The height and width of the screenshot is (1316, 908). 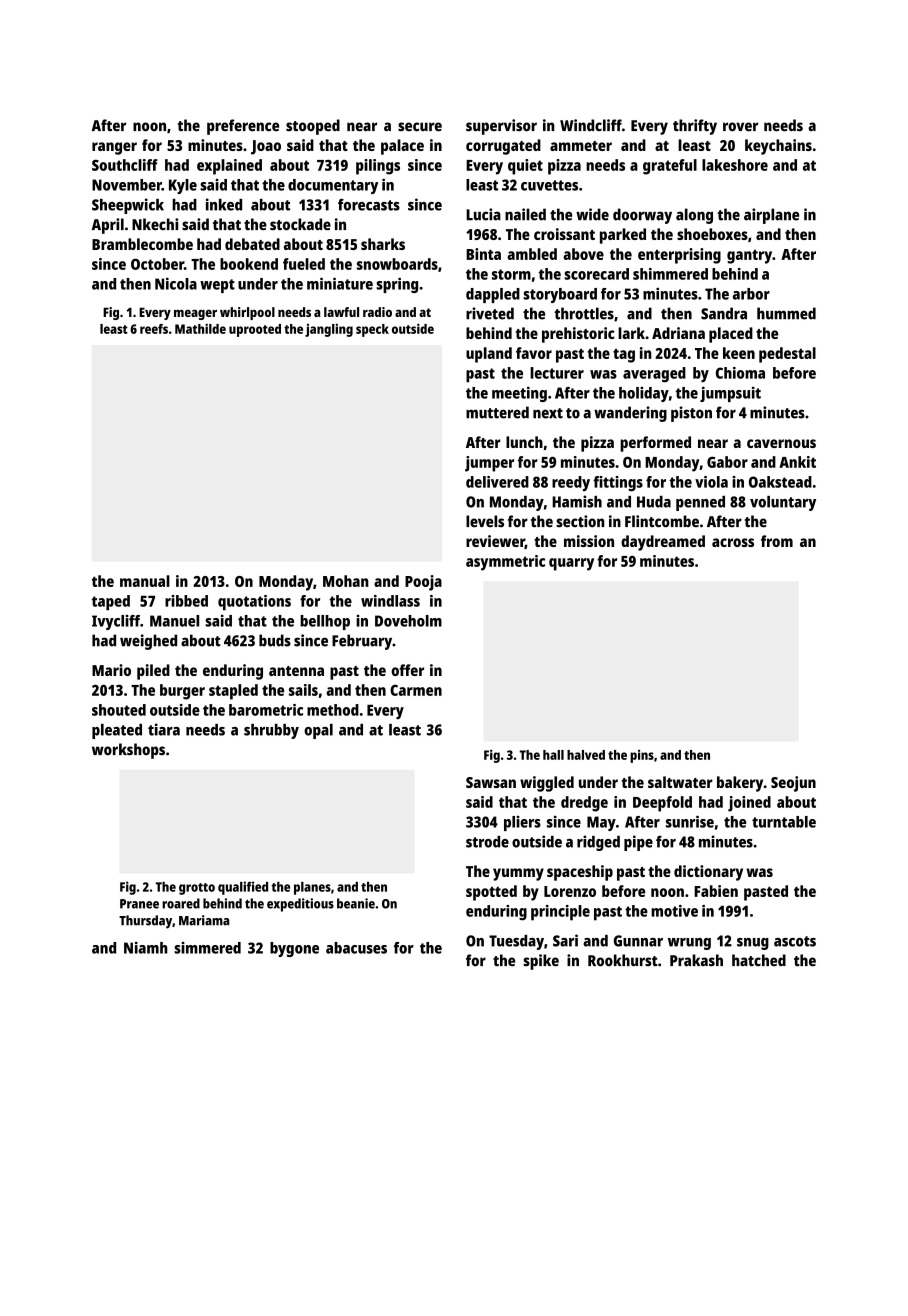 What do you see at coordinates (733, 542) in the screenshot?
I see `across` at bounding box center [733, 542].
